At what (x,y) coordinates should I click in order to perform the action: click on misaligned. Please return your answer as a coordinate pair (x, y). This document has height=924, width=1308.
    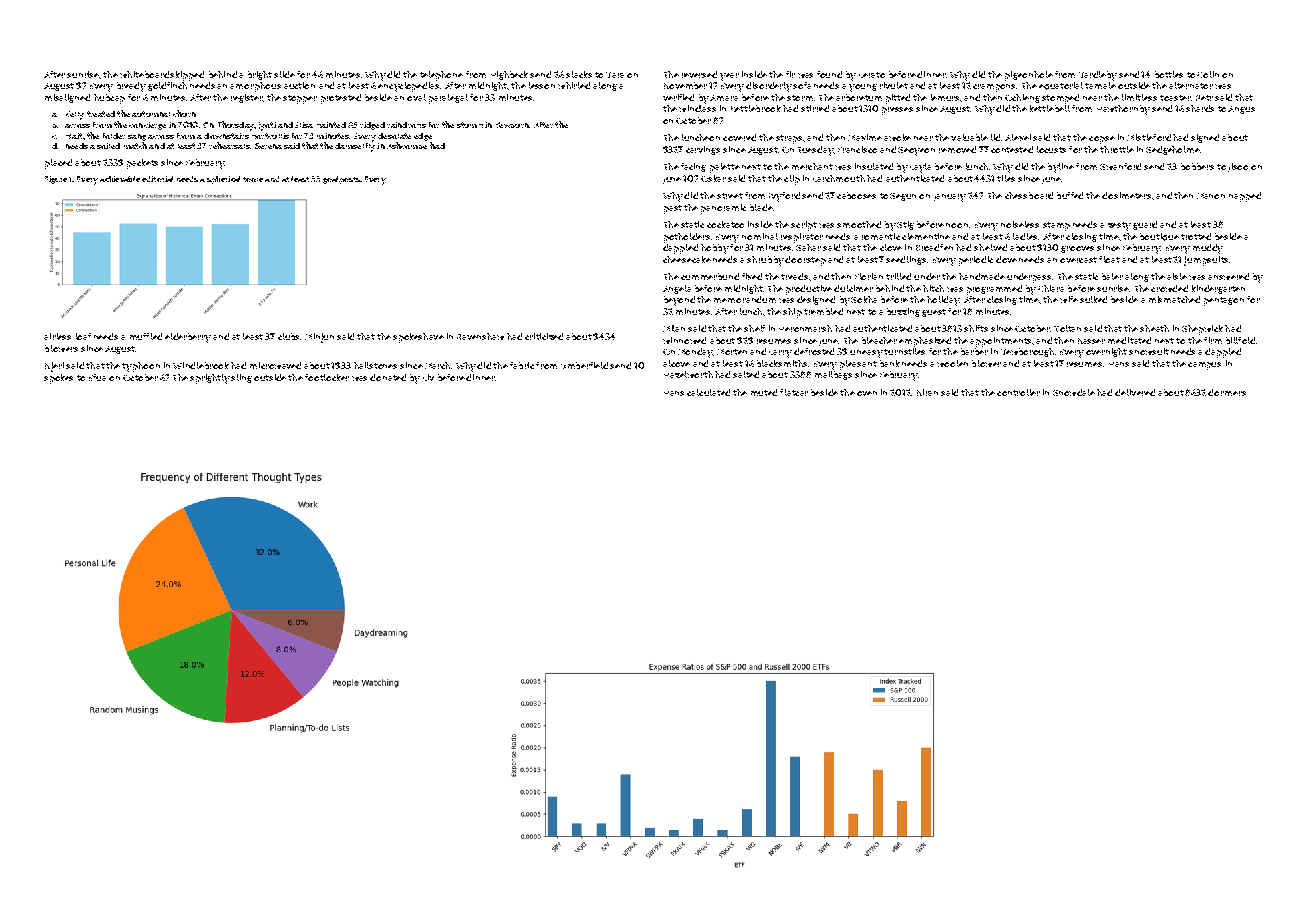
    Looking at the image, I should click on (67, 98).
